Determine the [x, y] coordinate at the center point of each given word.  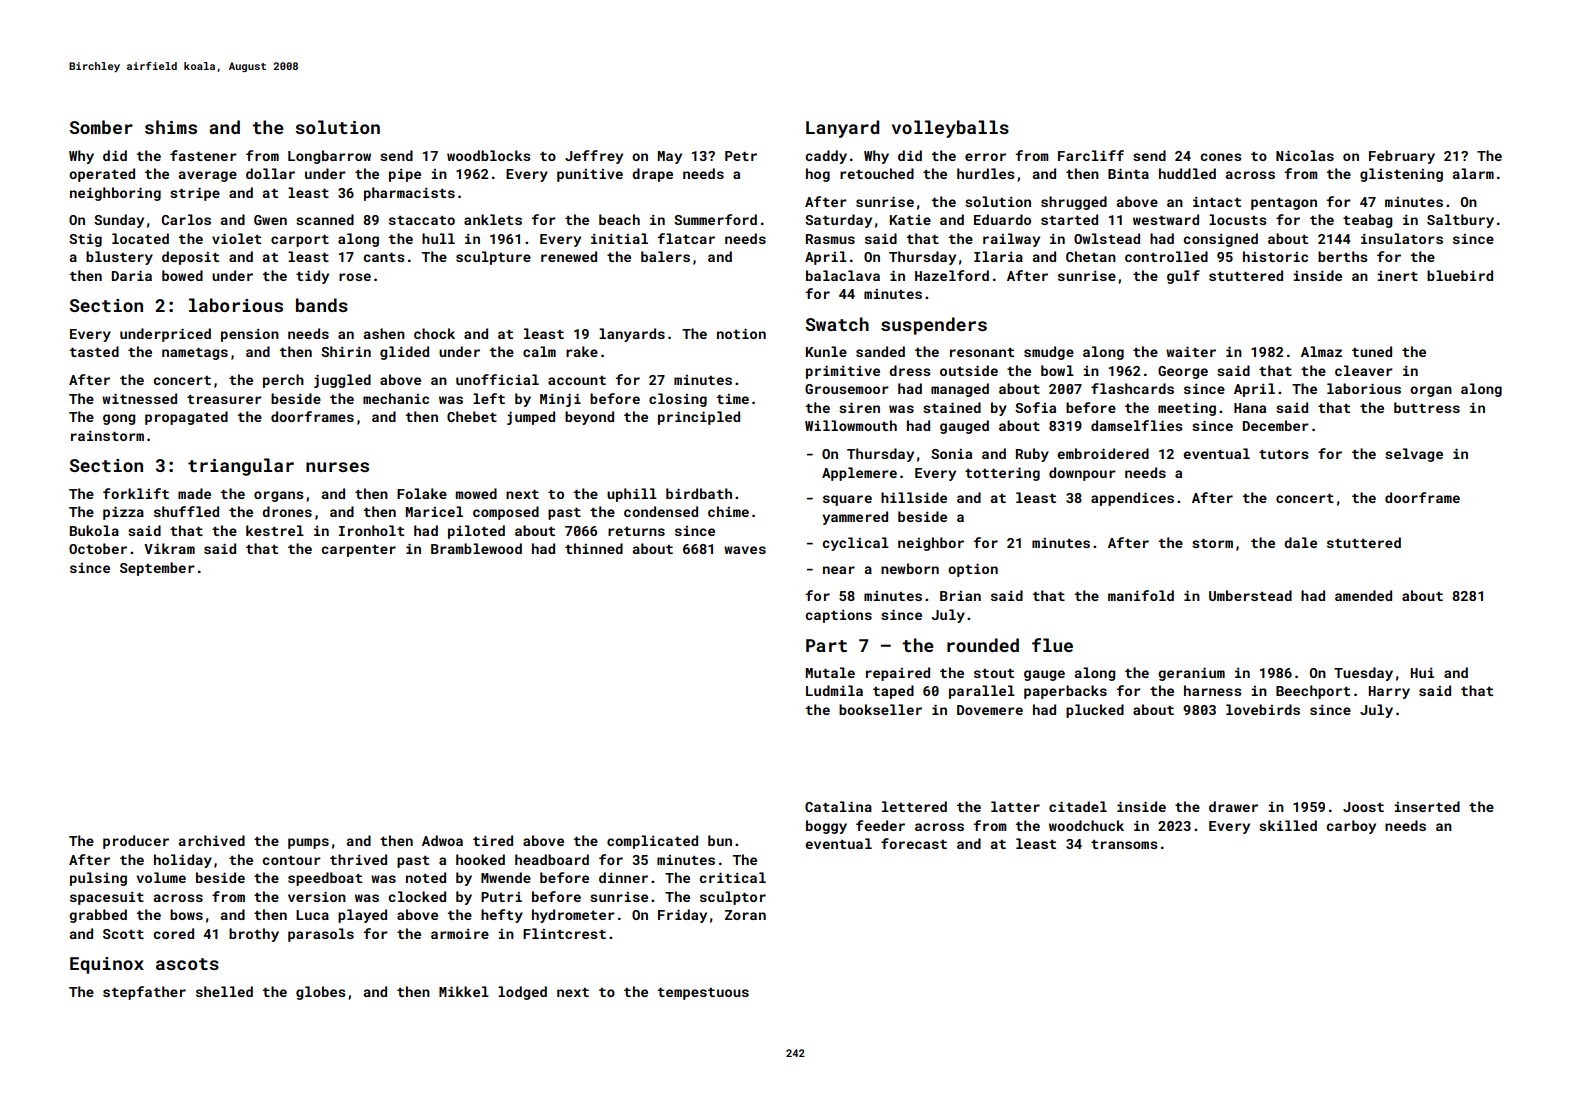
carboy [1351, 827]
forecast [914, 843]
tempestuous [703, 994]
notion [741, 333]
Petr [741, 156]
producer [136, 842]
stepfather [144, 993]
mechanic [396, 398]
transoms [1124, 844]
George [1183, 372]
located [140, 238]
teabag [1367, 221]
